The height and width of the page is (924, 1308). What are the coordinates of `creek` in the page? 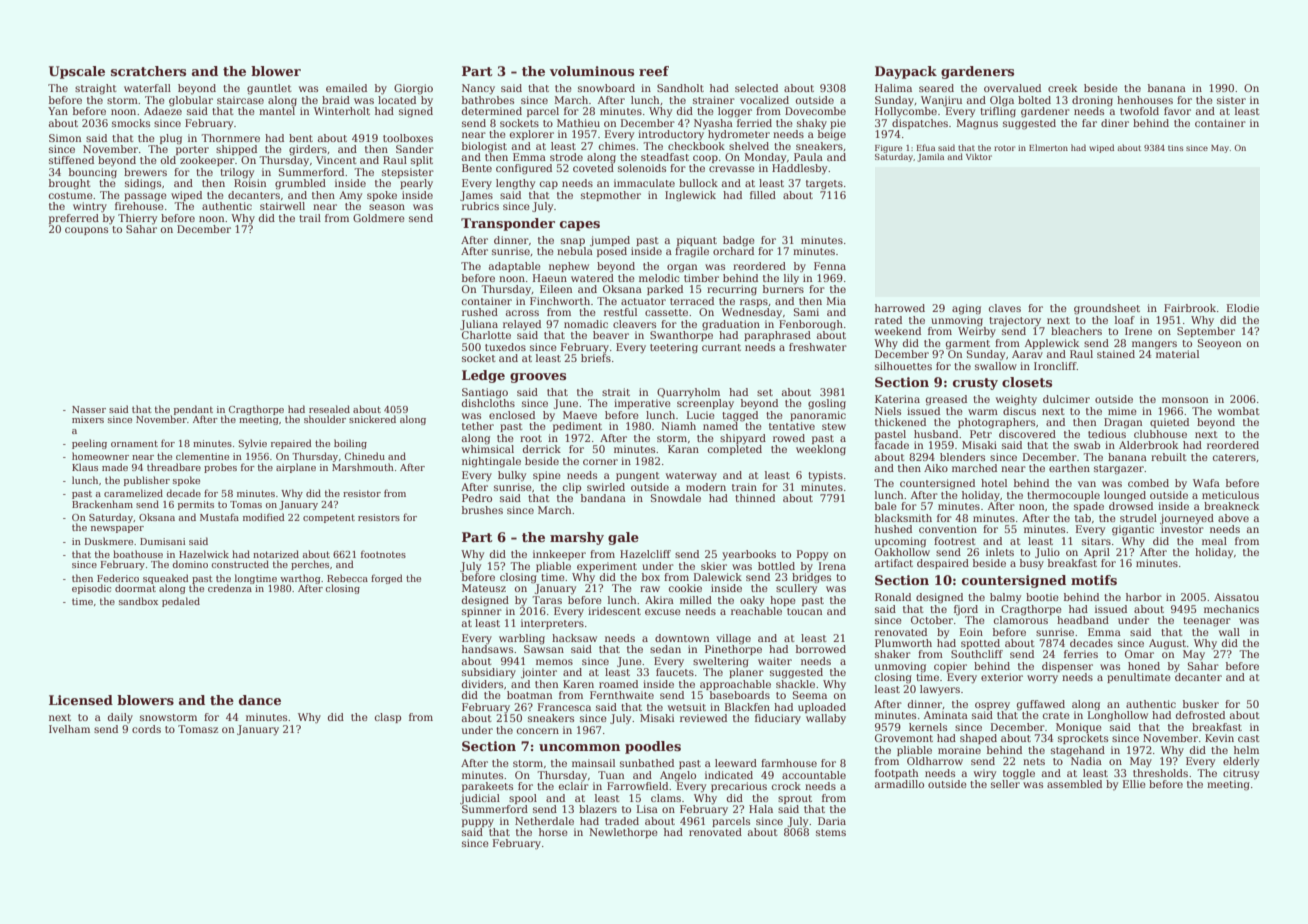 It's located at (1062, 88).
